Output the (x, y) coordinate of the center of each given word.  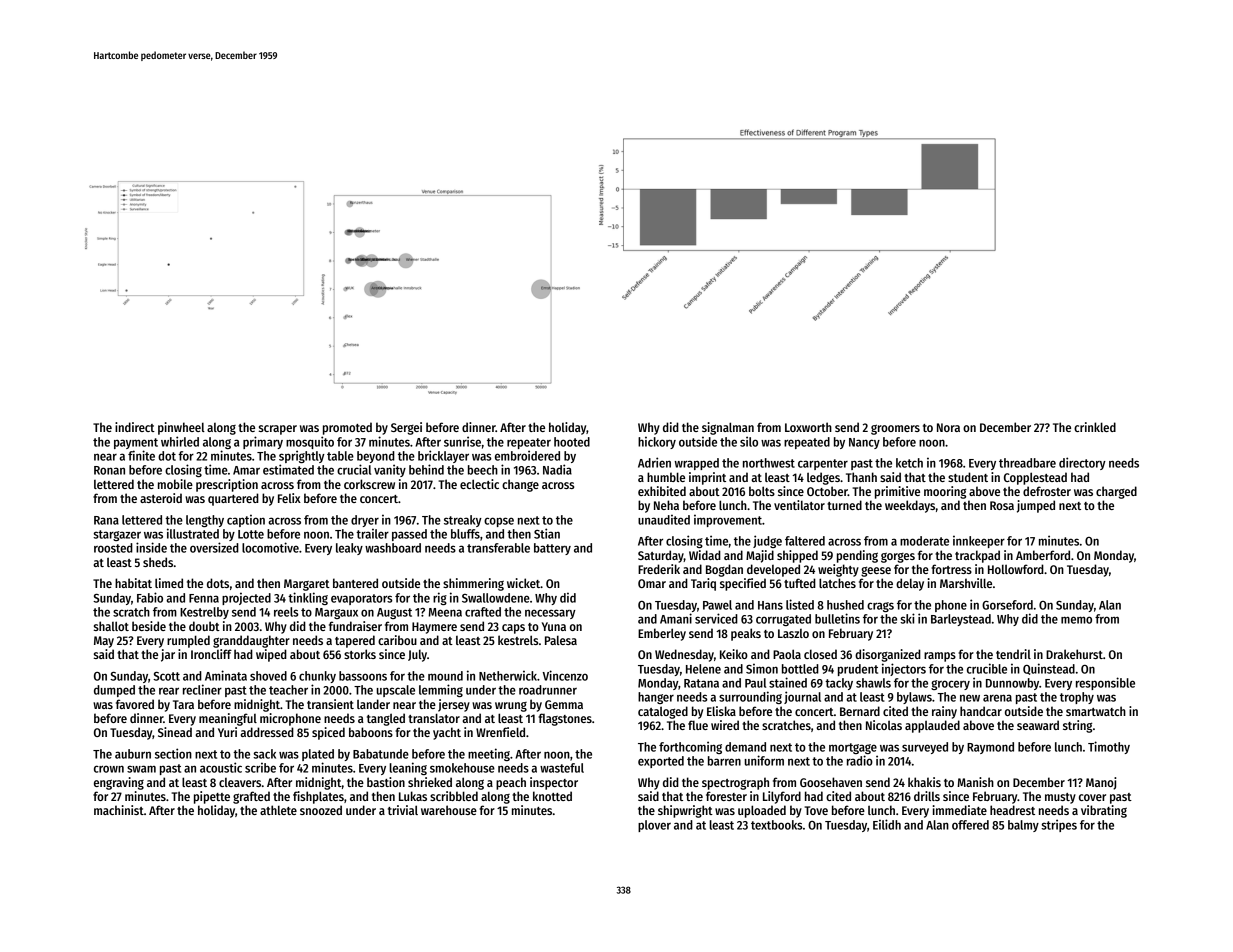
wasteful (562, 768)
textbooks (777, 825)
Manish (975, 782)
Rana (106, 520)
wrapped (697, 464)
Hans (770, 605)
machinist (119, 810)
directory (1082, 463)
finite (141, 455)
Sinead (175, 732)
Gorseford (1007, 605)
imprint (707, 478)
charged (1116, 492)
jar (168, 655)
